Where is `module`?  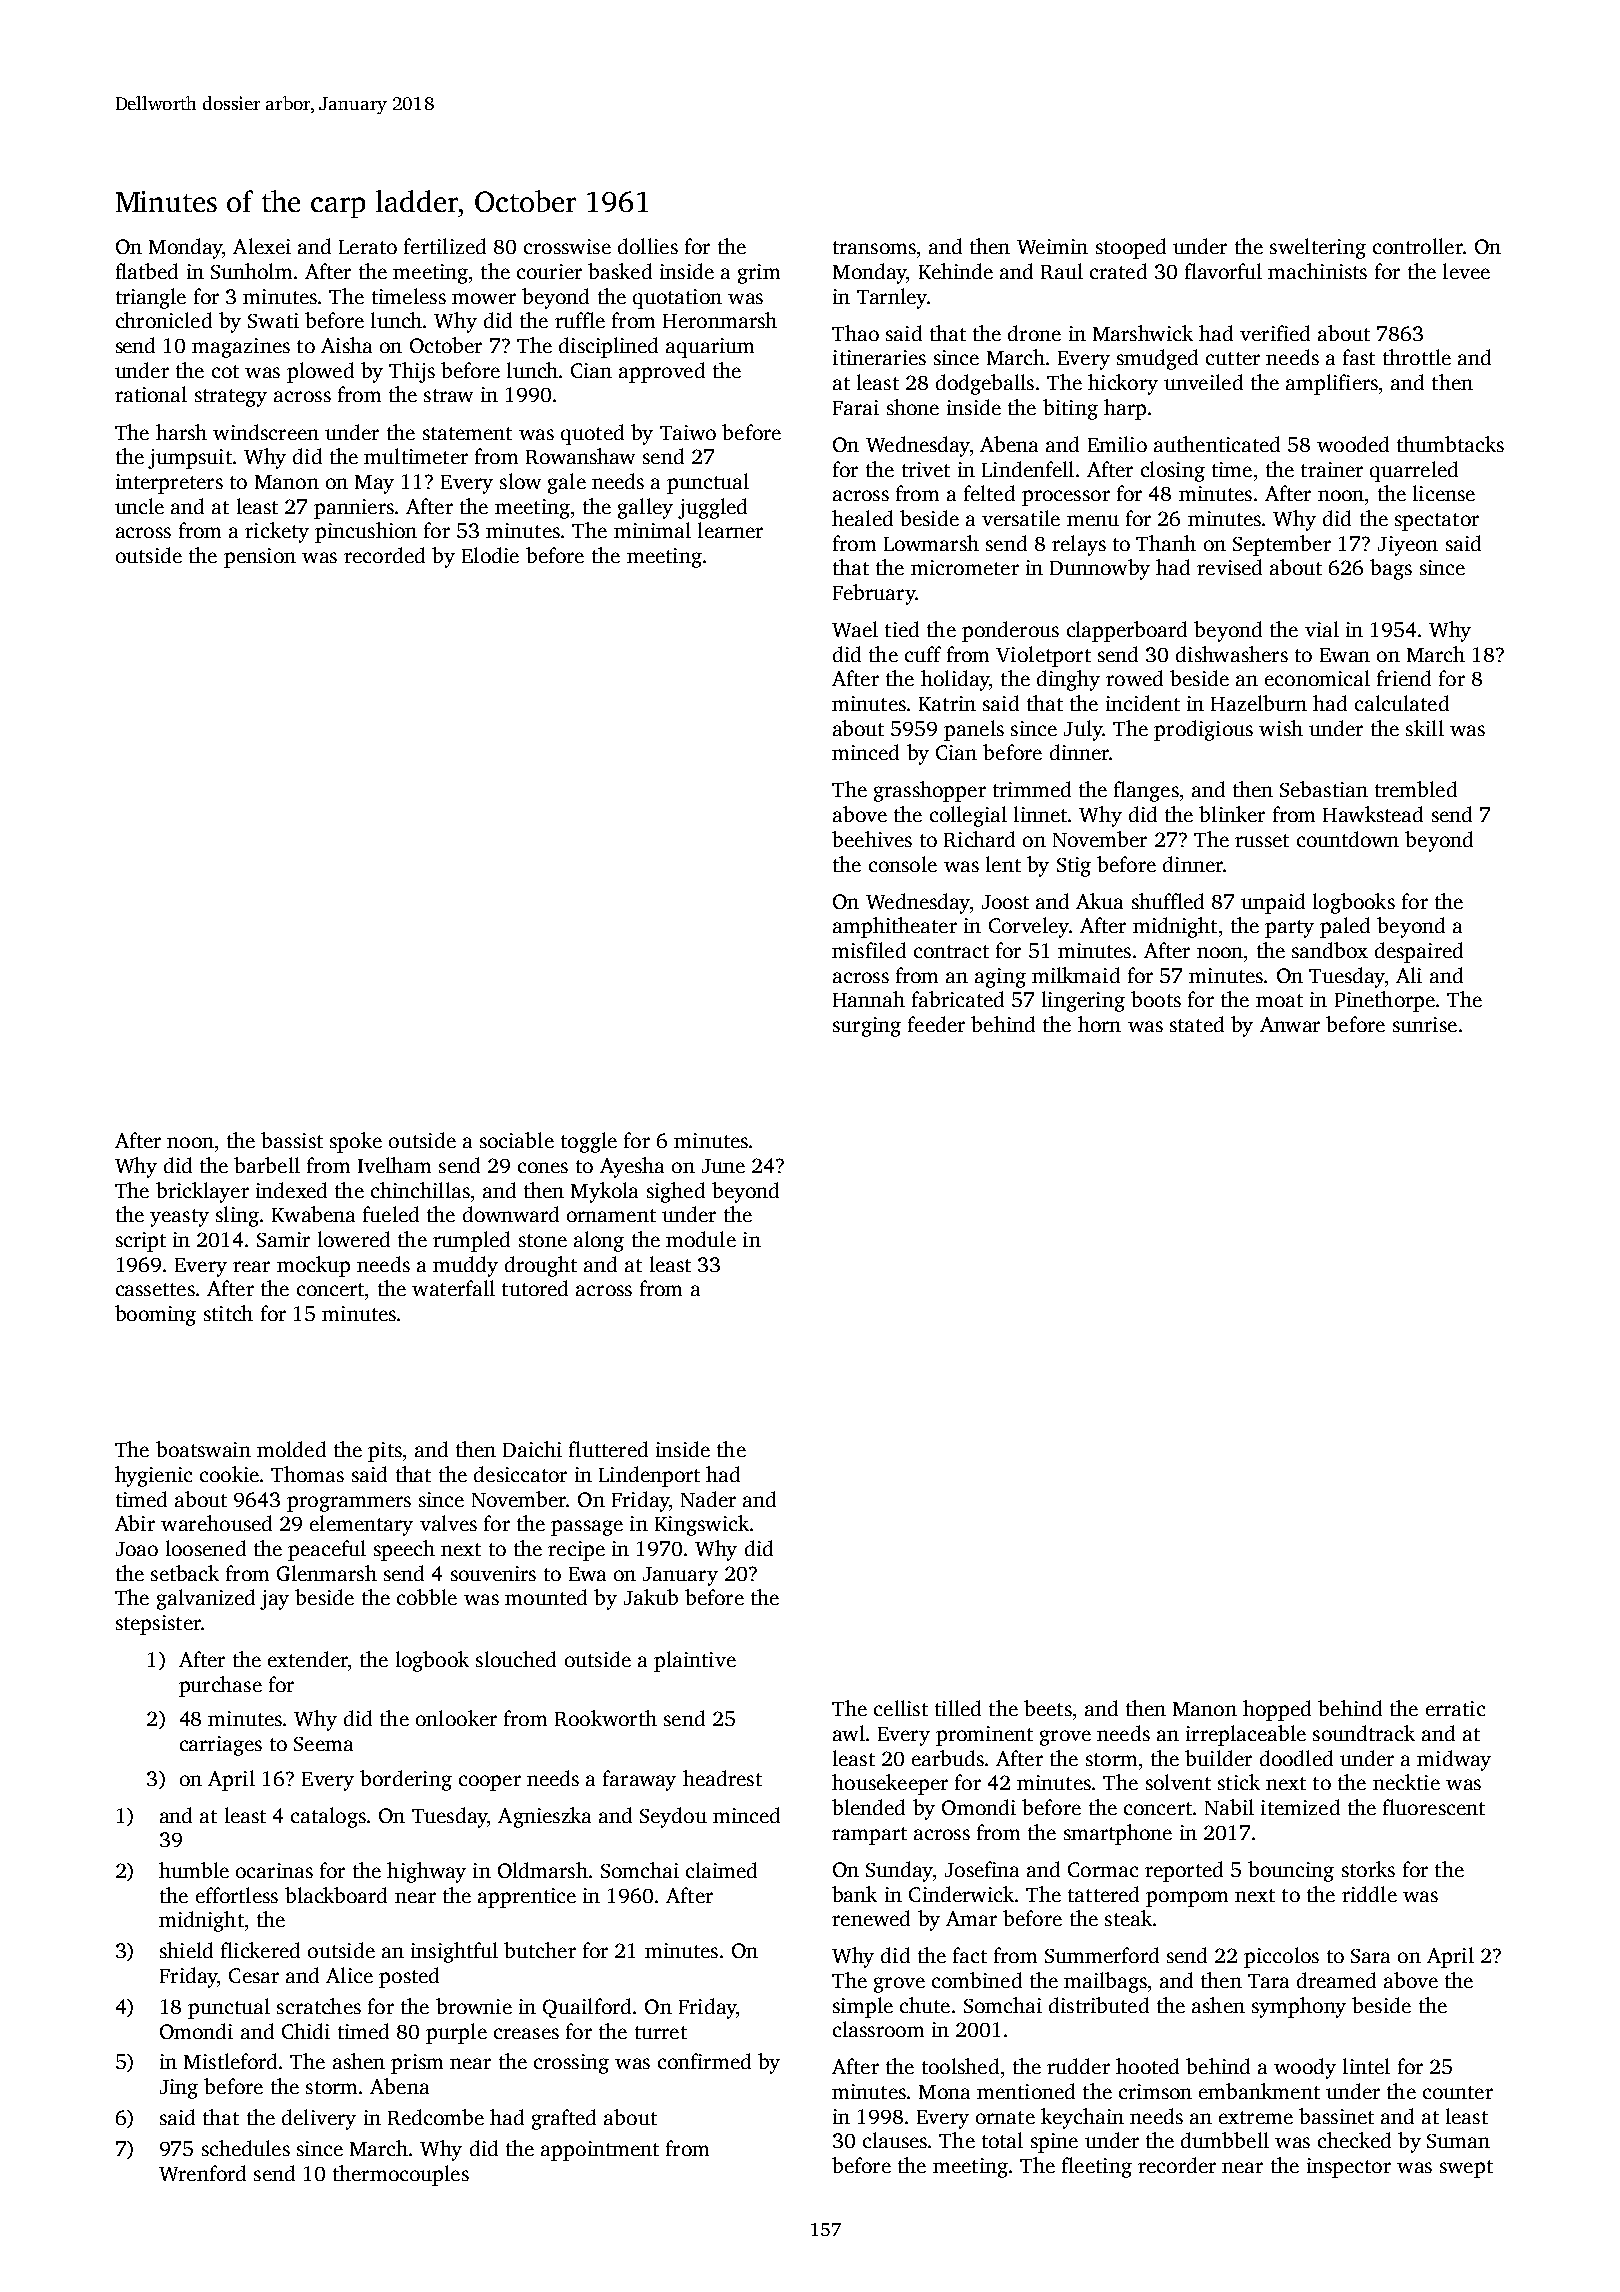
module is located at coordinates (701, 1239).
